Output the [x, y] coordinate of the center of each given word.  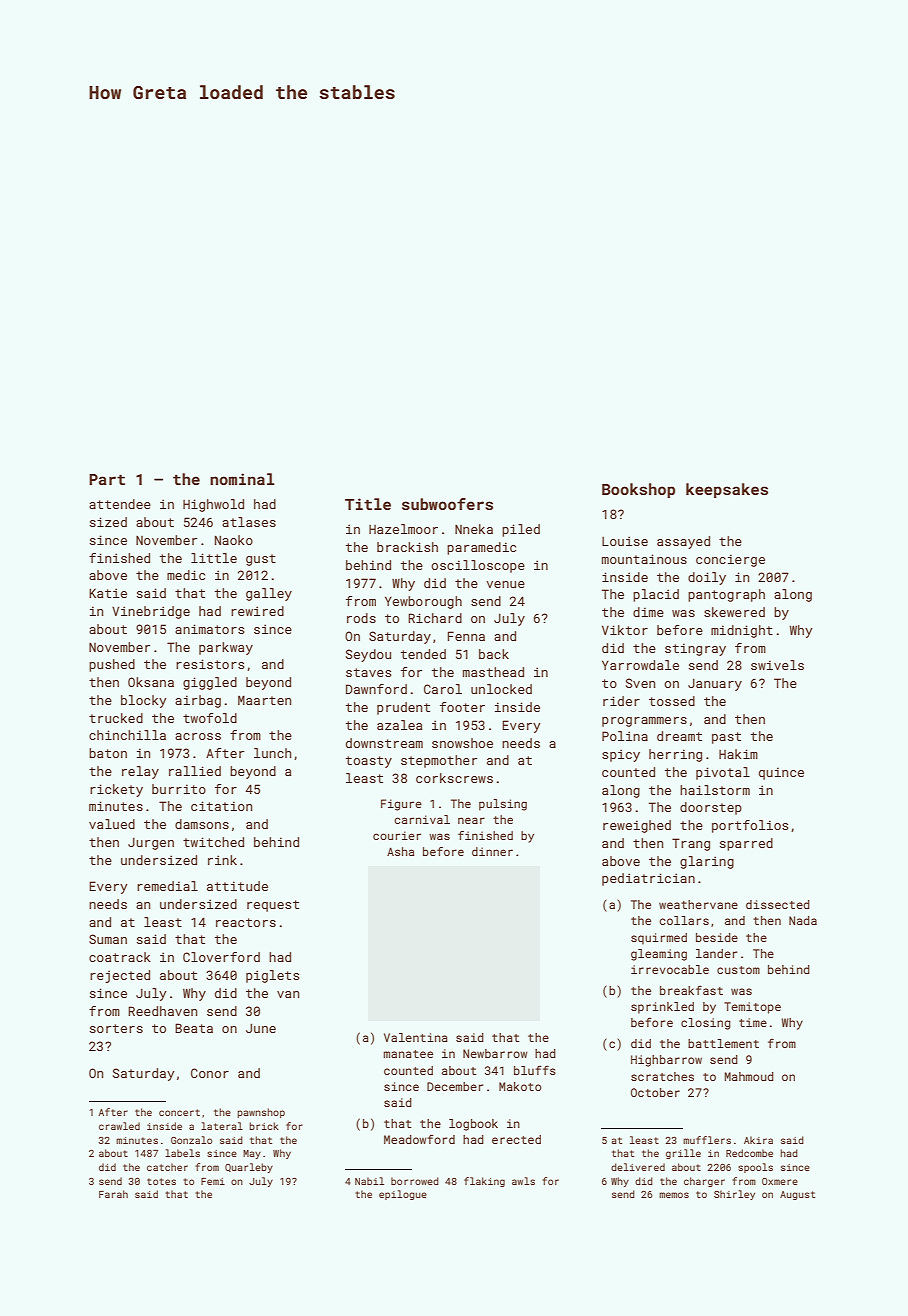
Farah [113, 1194]
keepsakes [727, 490]
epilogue [403, 1195]
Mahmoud [749, 1076]
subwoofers [447, 504]
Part [107, 479]
